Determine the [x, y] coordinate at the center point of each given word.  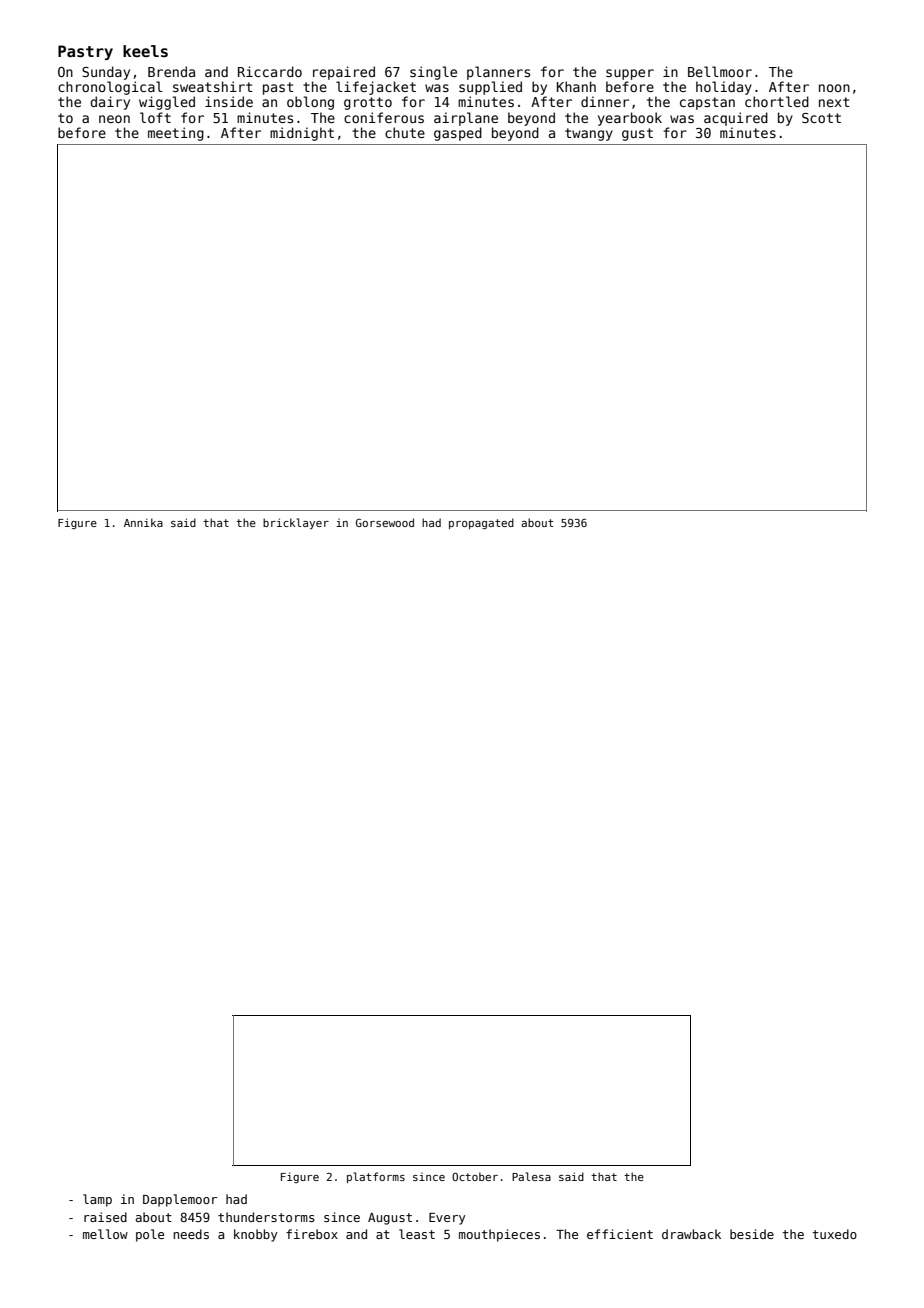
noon [834, 88]
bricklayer [296, 523]
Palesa [531, 1176]
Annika [143, 522]
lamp [97, 1200]
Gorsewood [385, 522]
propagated [481, 523]
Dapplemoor [180, 1200]
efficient [620, 1234]
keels [145, 51]
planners [498, 73]
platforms [376, 1177]
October [475, 1176]
